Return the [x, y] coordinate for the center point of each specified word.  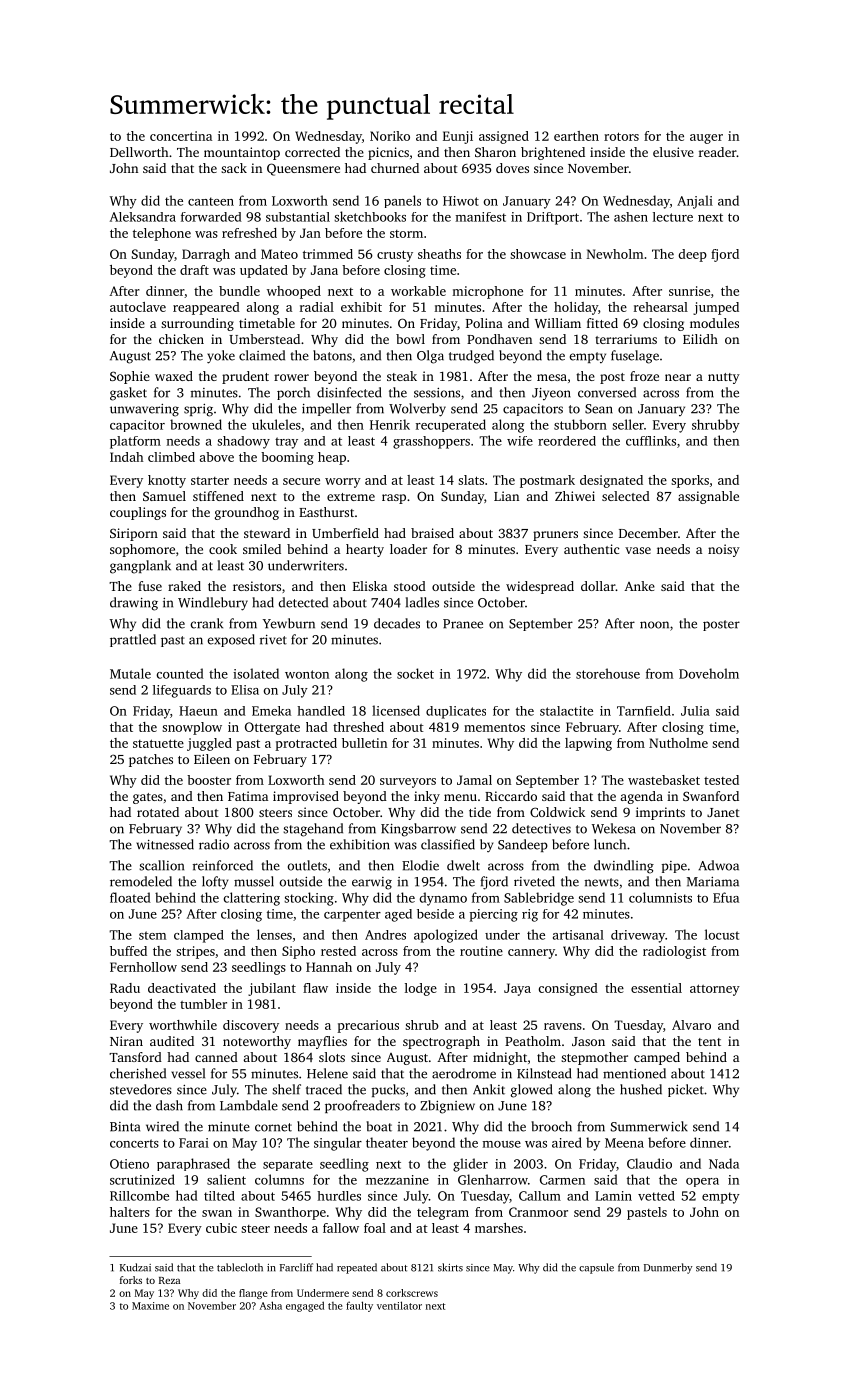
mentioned [634, 1073]
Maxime [150, 1306]
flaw [315, 988]
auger [706, 139]
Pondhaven [499, 339]
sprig [198, 410]
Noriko [390, 136]
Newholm [615, 254]
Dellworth [139, 152]
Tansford [135, 1057]
